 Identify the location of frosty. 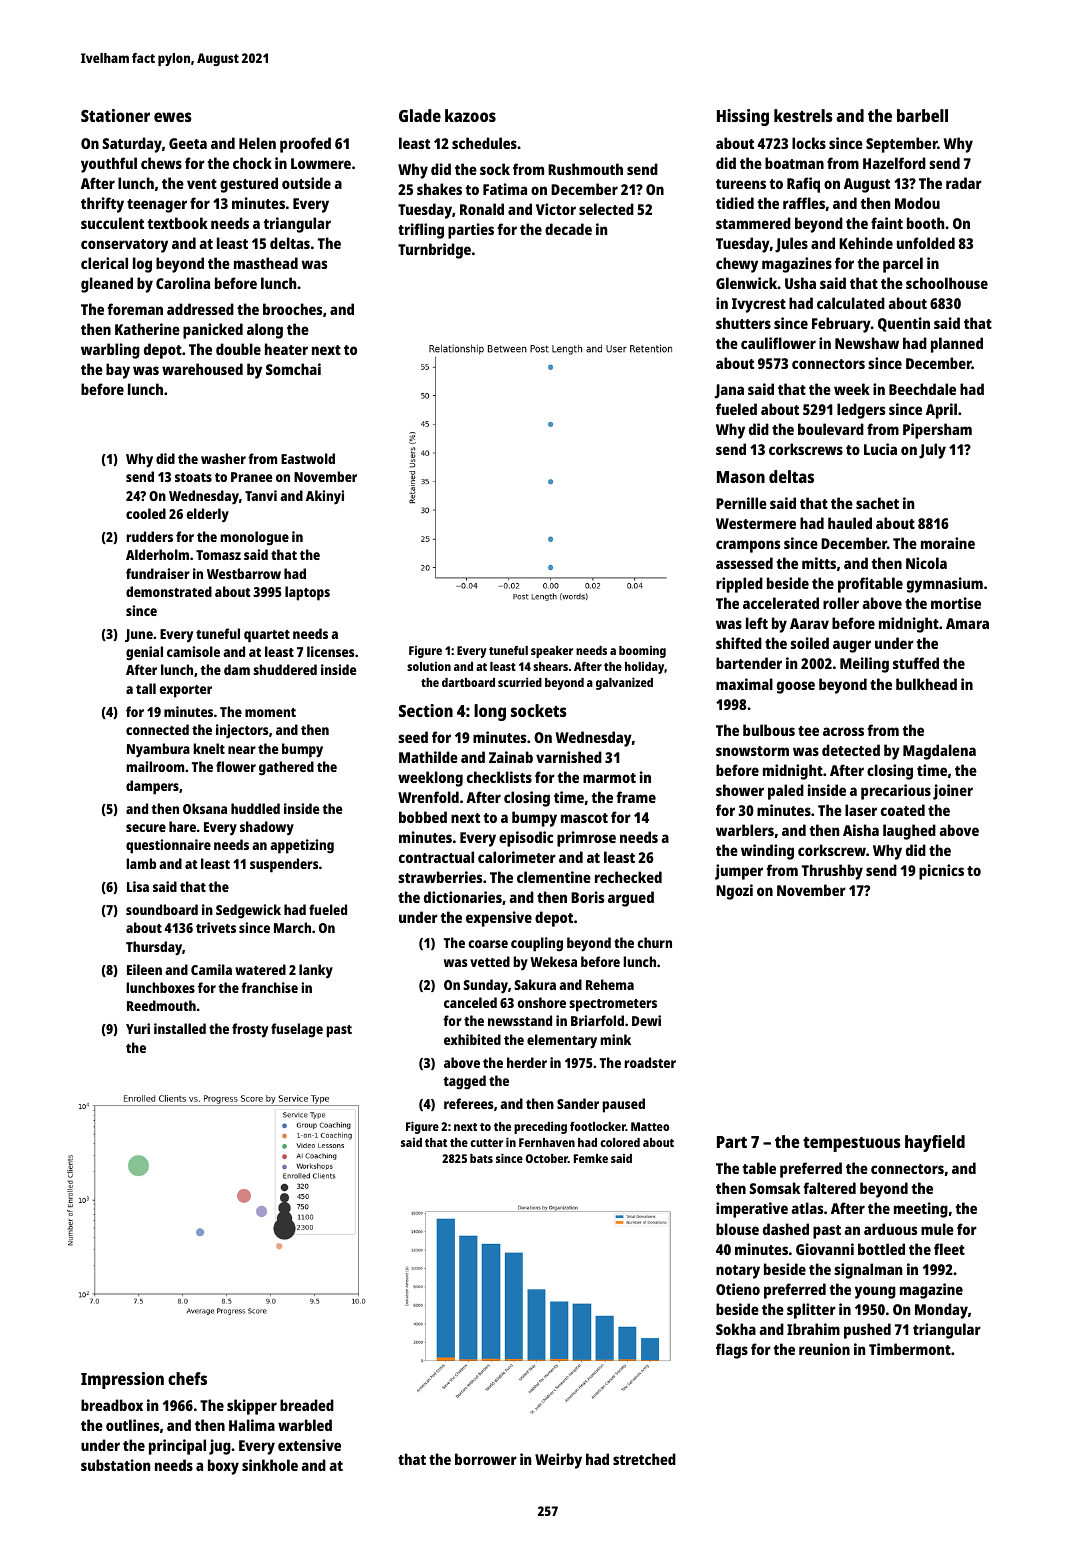
(250, 1030).
